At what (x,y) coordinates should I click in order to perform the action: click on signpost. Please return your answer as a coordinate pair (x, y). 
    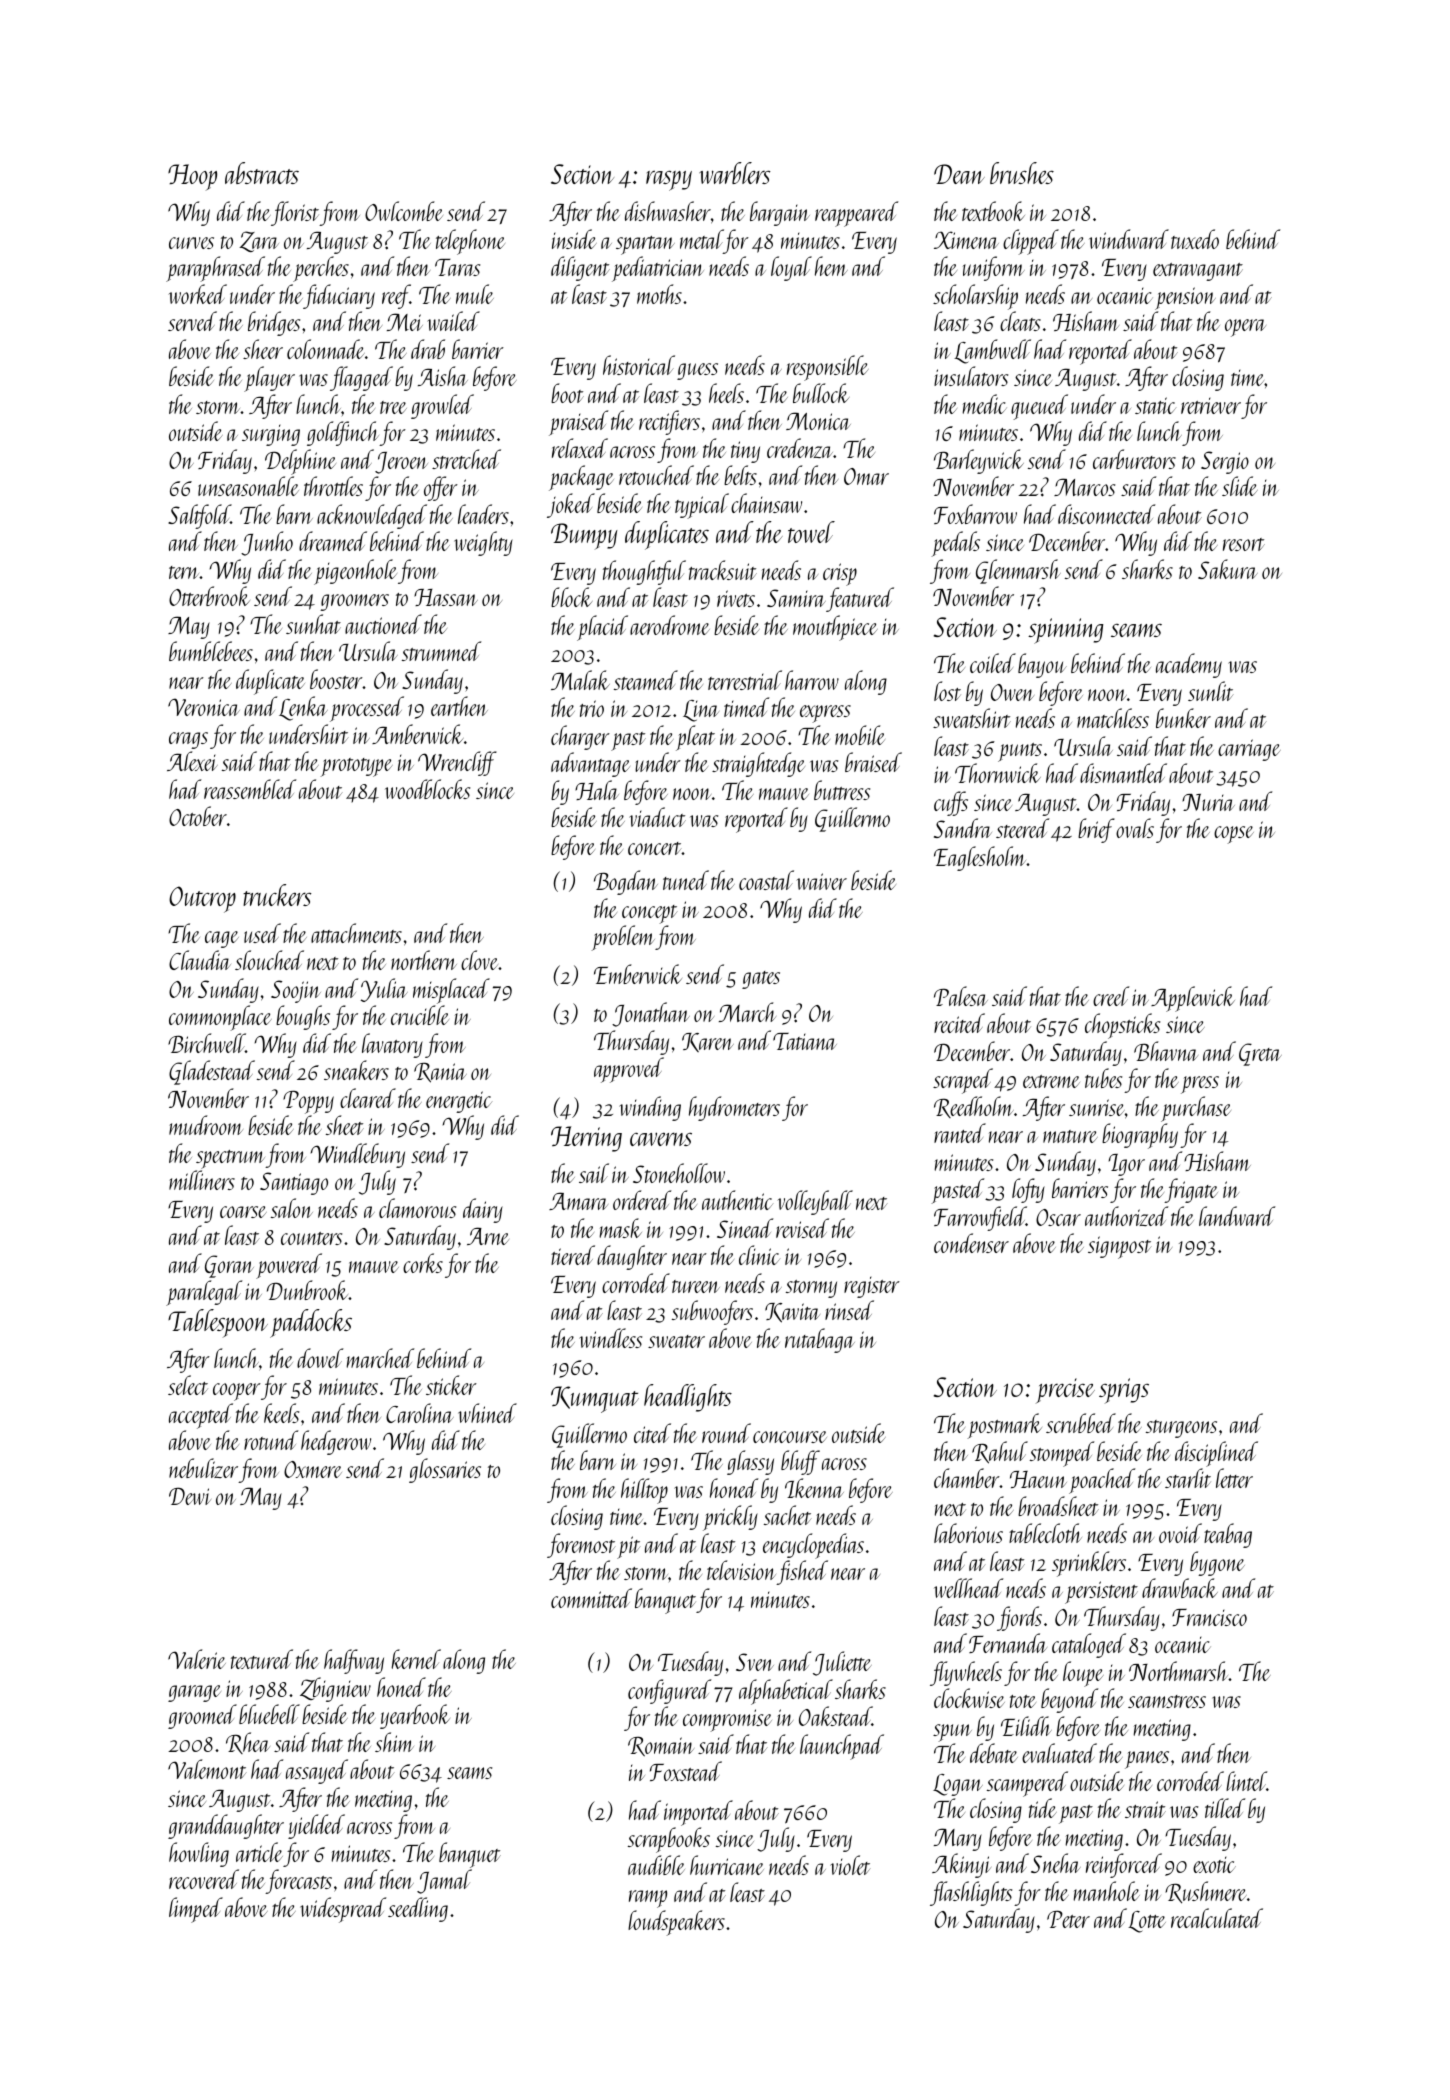
    Looking at the image, I should click on (1120, 1247).
